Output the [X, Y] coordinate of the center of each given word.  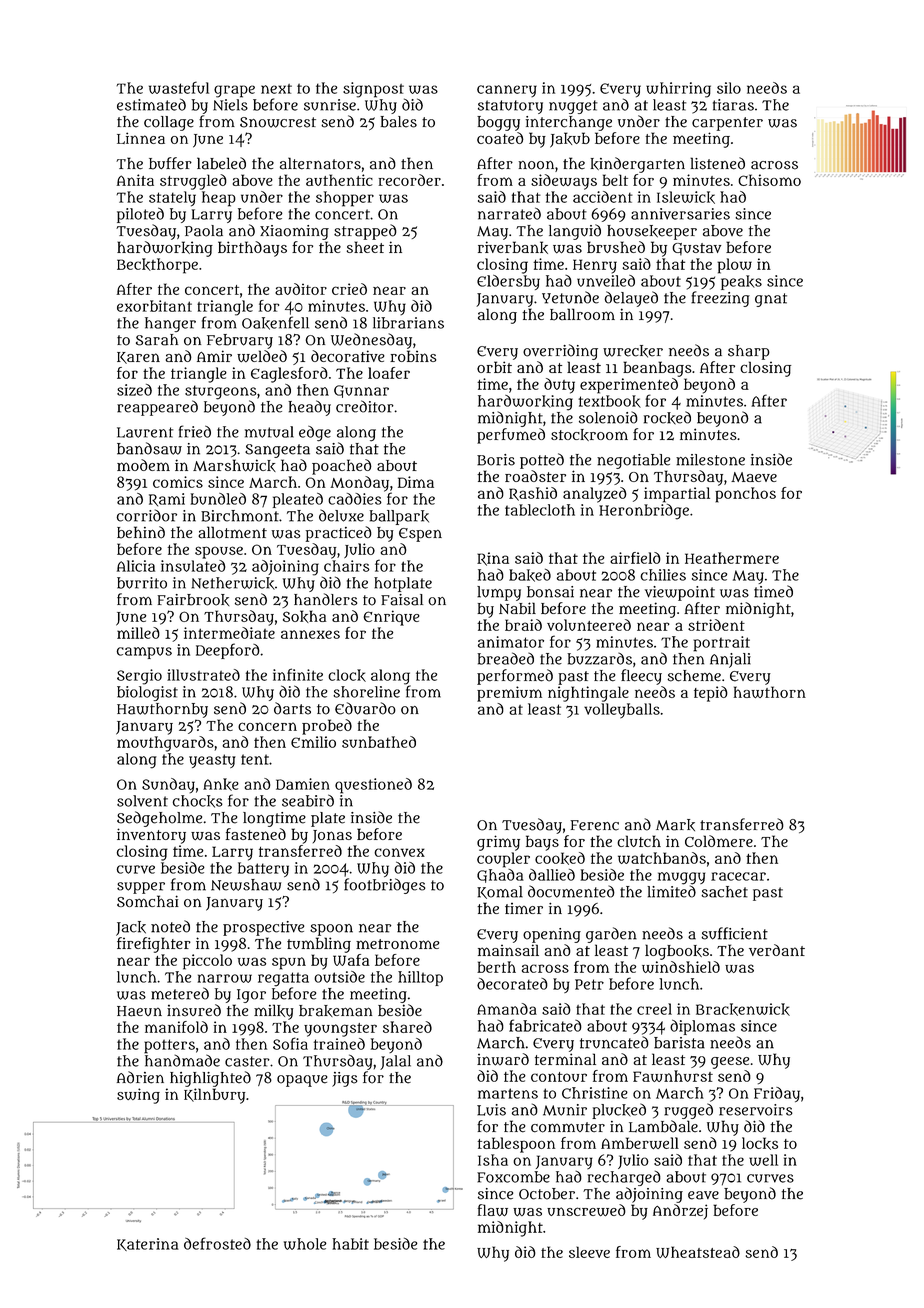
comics [178, 482]
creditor [365, 406]
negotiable [633, 461]
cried [349, 289]
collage [169, 123]
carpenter [727, 124]
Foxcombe [513, 1177]
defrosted [217, 1243]
